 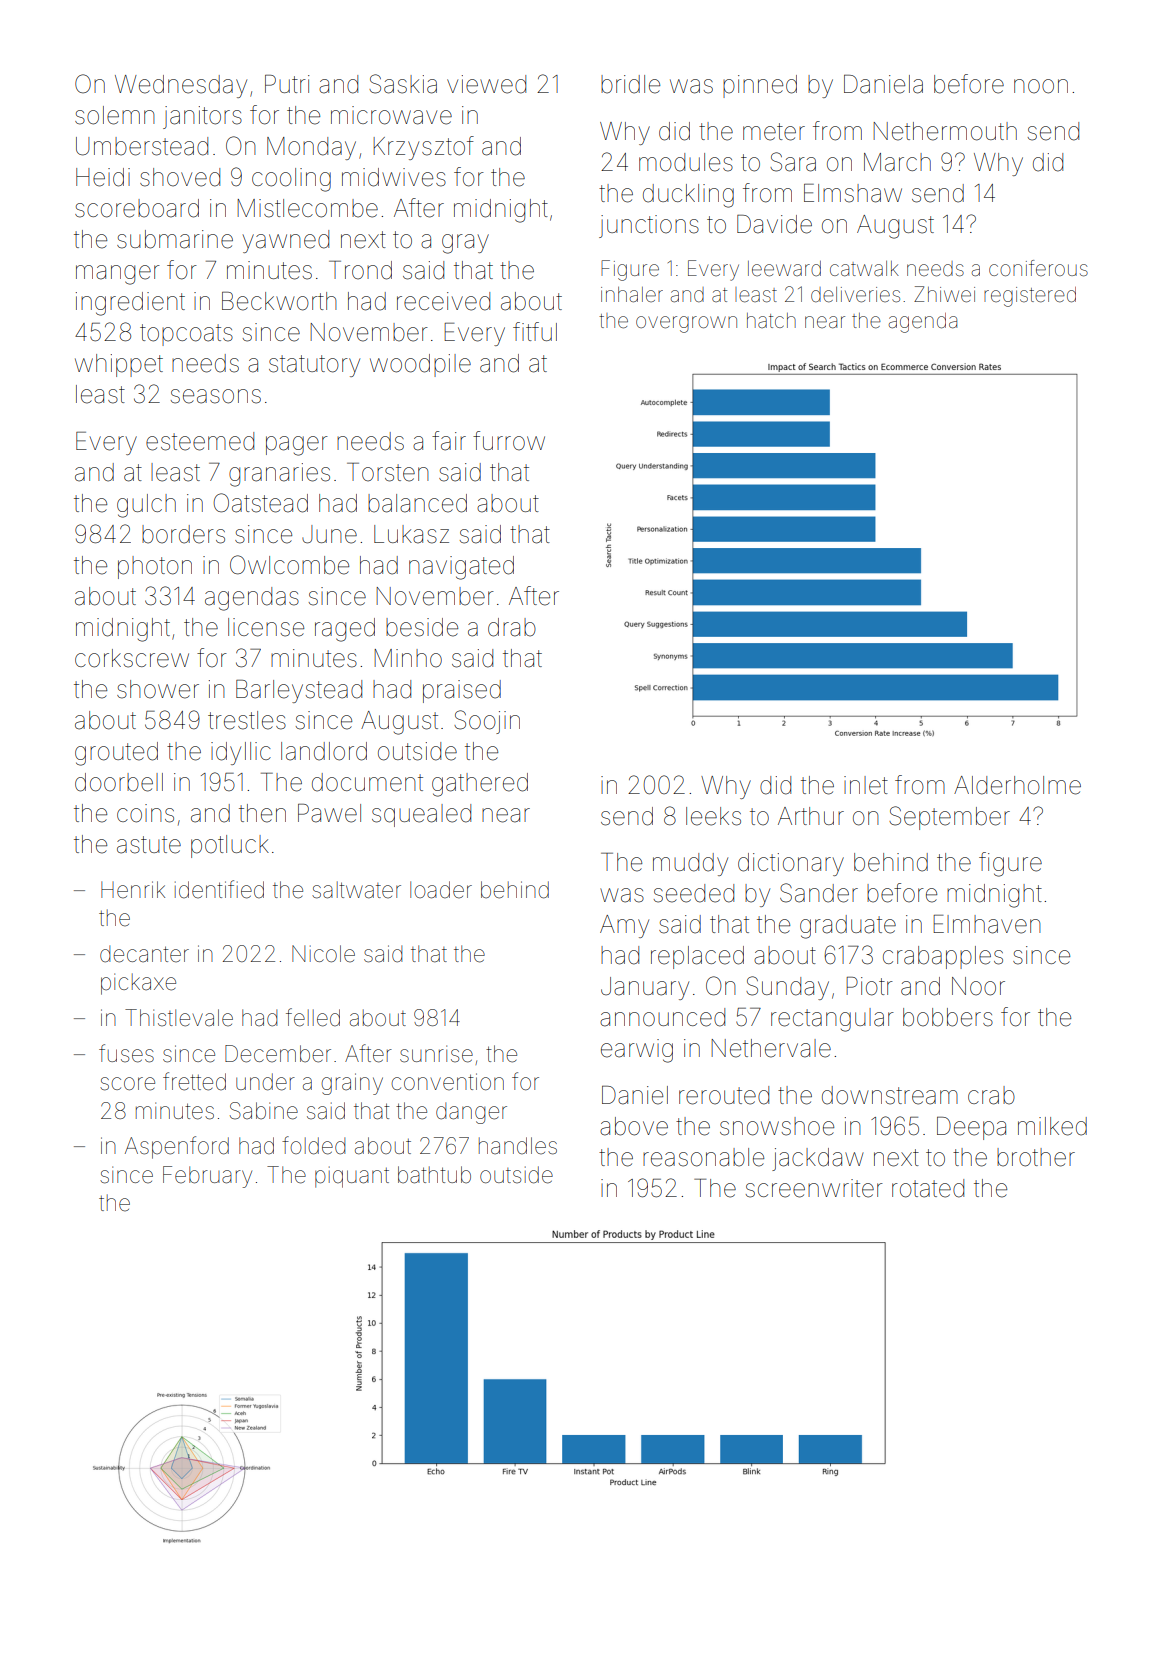 I want to click on furrow, so click(x=509, y=441).
